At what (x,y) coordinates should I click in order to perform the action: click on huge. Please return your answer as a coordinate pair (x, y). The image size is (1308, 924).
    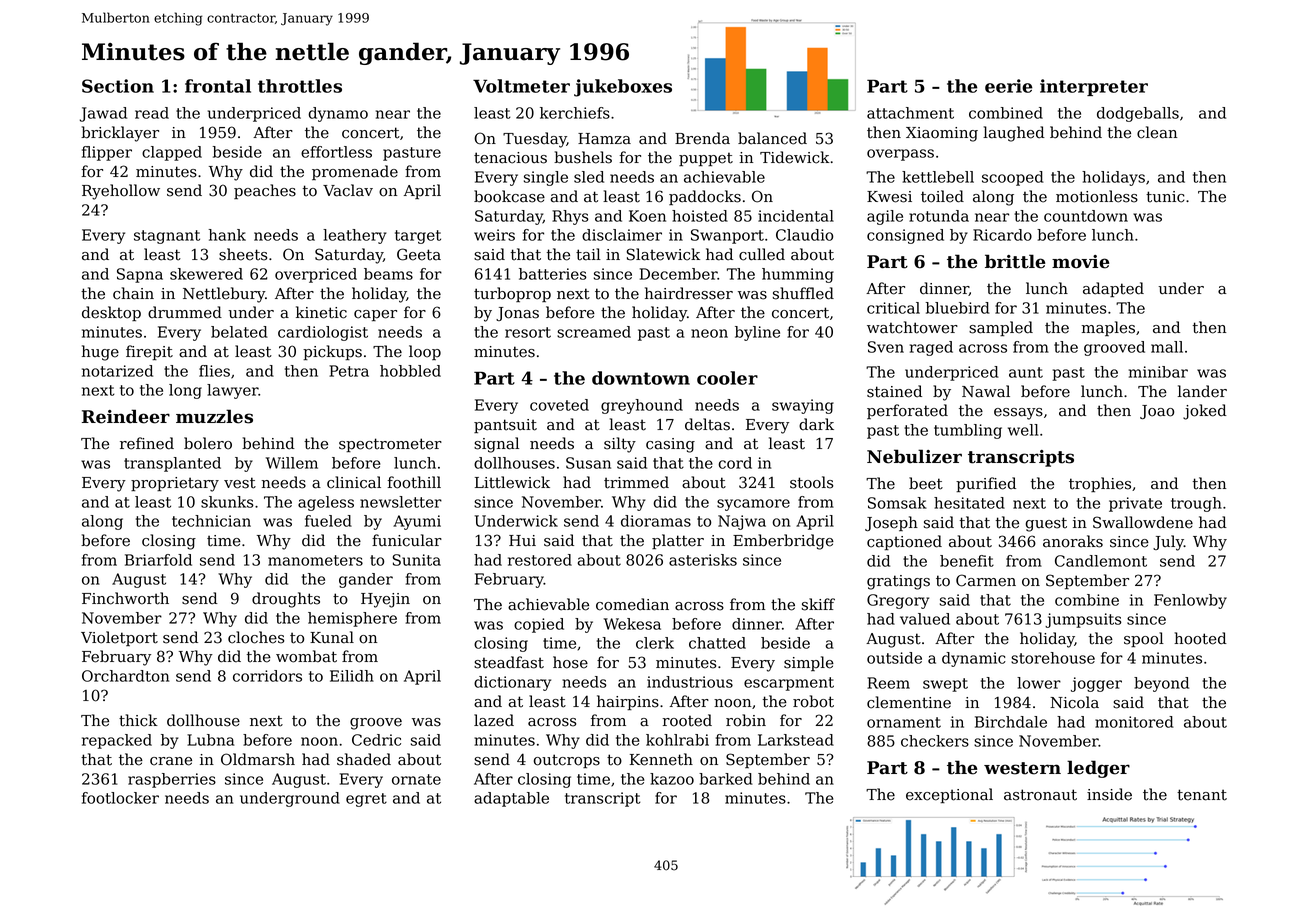
    Looking at the image, I should click on (100, 353).
